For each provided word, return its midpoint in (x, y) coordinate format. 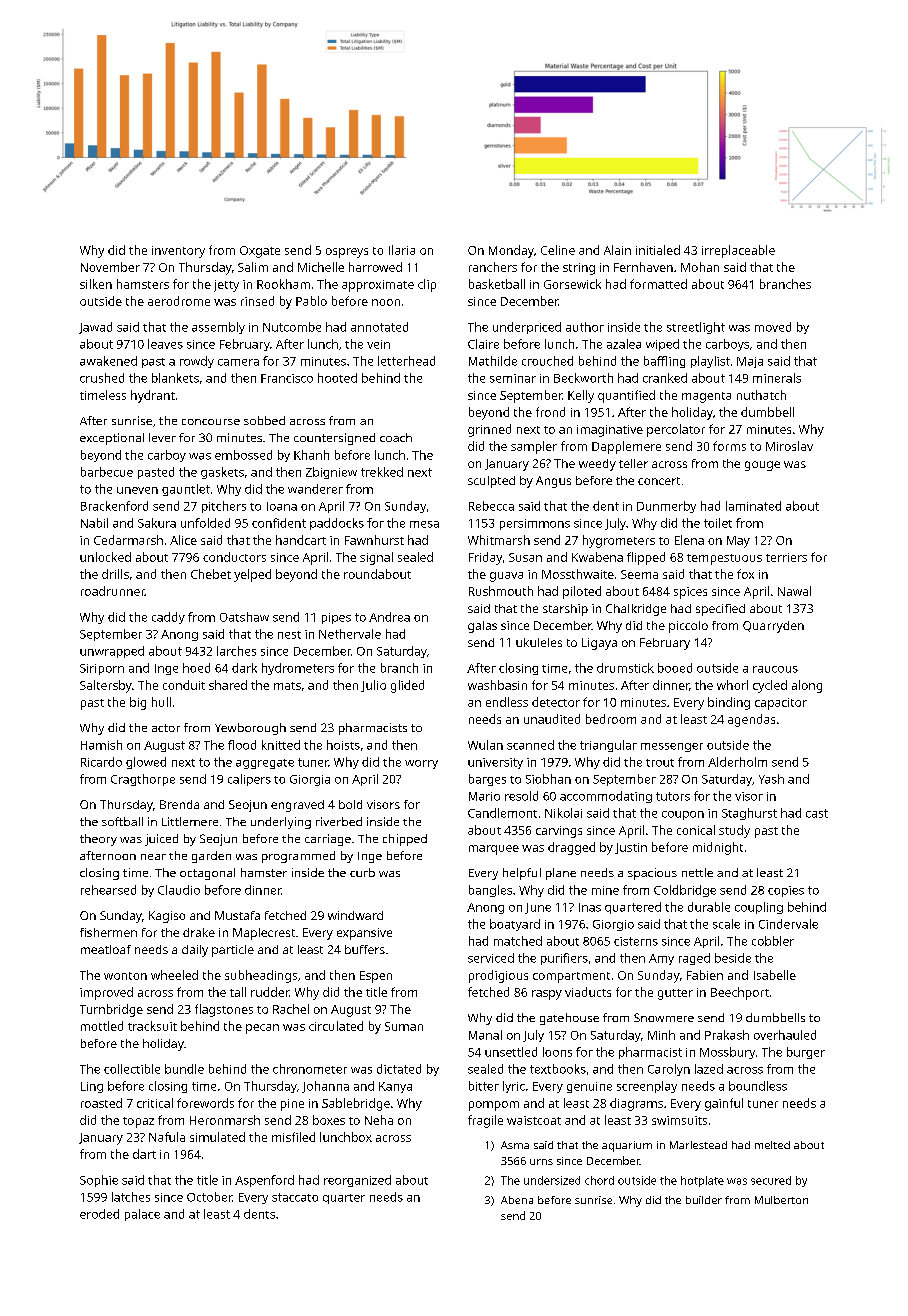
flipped (646, 558)
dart (144, 1154)
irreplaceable (738, 251)
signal (376, 558)
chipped (405, 840)
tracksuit (152, 1026)
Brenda (179, 804)
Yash (771, 779)
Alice (183, 540)
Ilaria (402, 250)
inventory (178, 252)
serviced (491, 958)
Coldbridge (685, 891)
